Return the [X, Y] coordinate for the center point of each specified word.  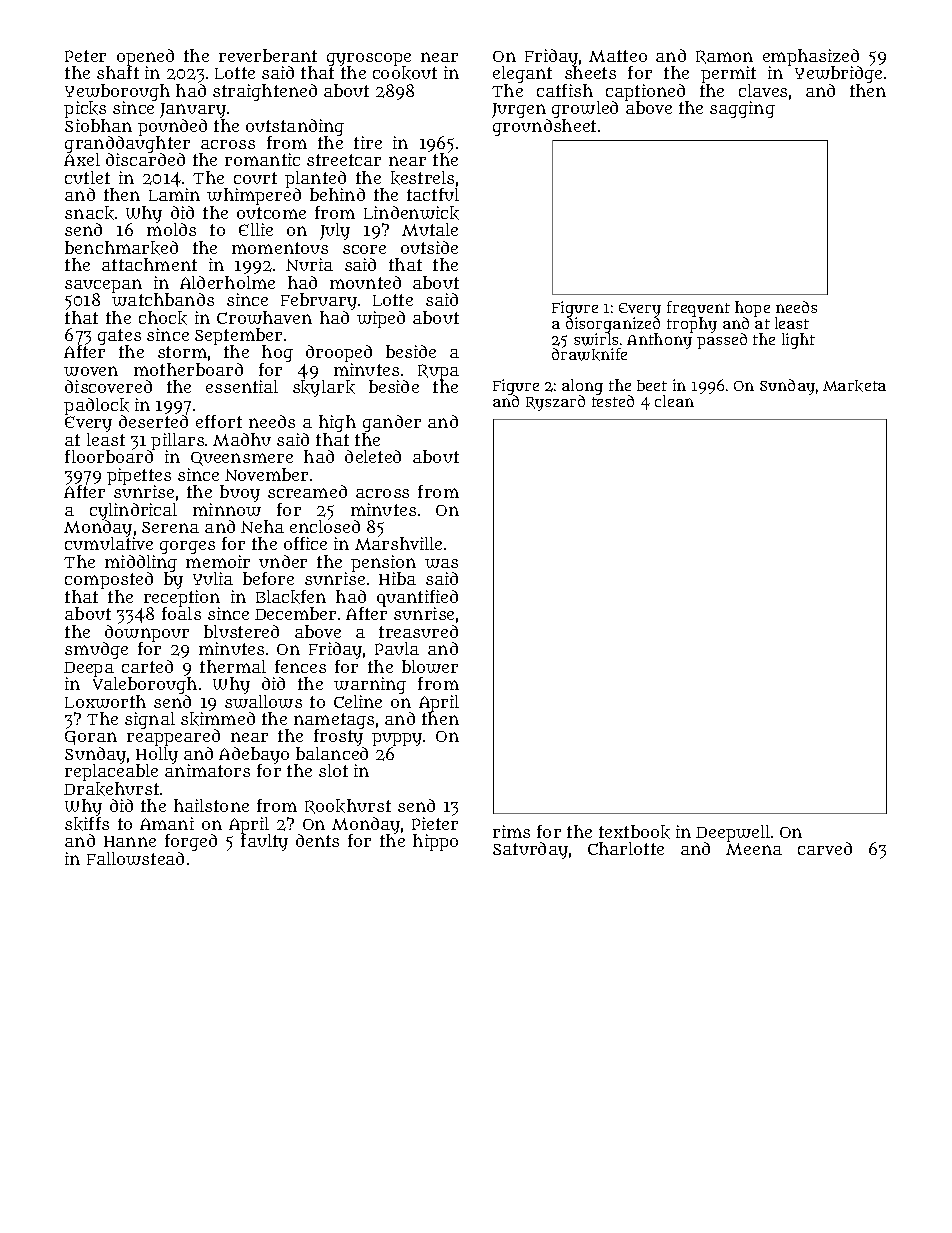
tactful [433, 194]
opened [145, 57]
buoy [240, 493]
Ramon [724, 57]
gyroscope [369, 60]
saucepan [103, 286]
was [441, 563]
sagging [742, 109]
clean [674, 401]
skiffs [87, 824]
